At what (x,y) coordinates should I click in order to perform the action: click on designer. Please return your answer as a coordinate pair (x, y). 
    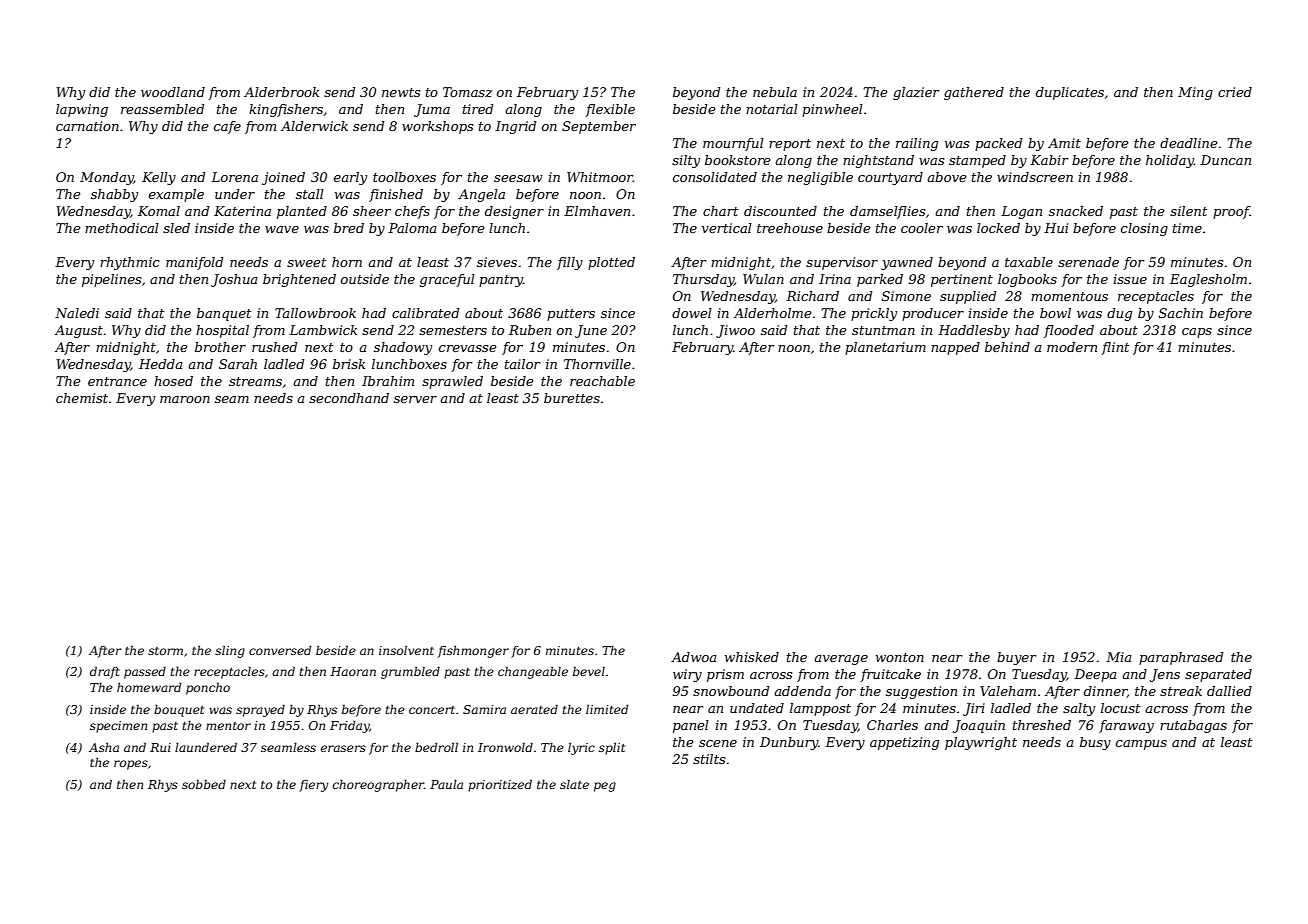
    Looking at the image, I should click on (514, 212).
